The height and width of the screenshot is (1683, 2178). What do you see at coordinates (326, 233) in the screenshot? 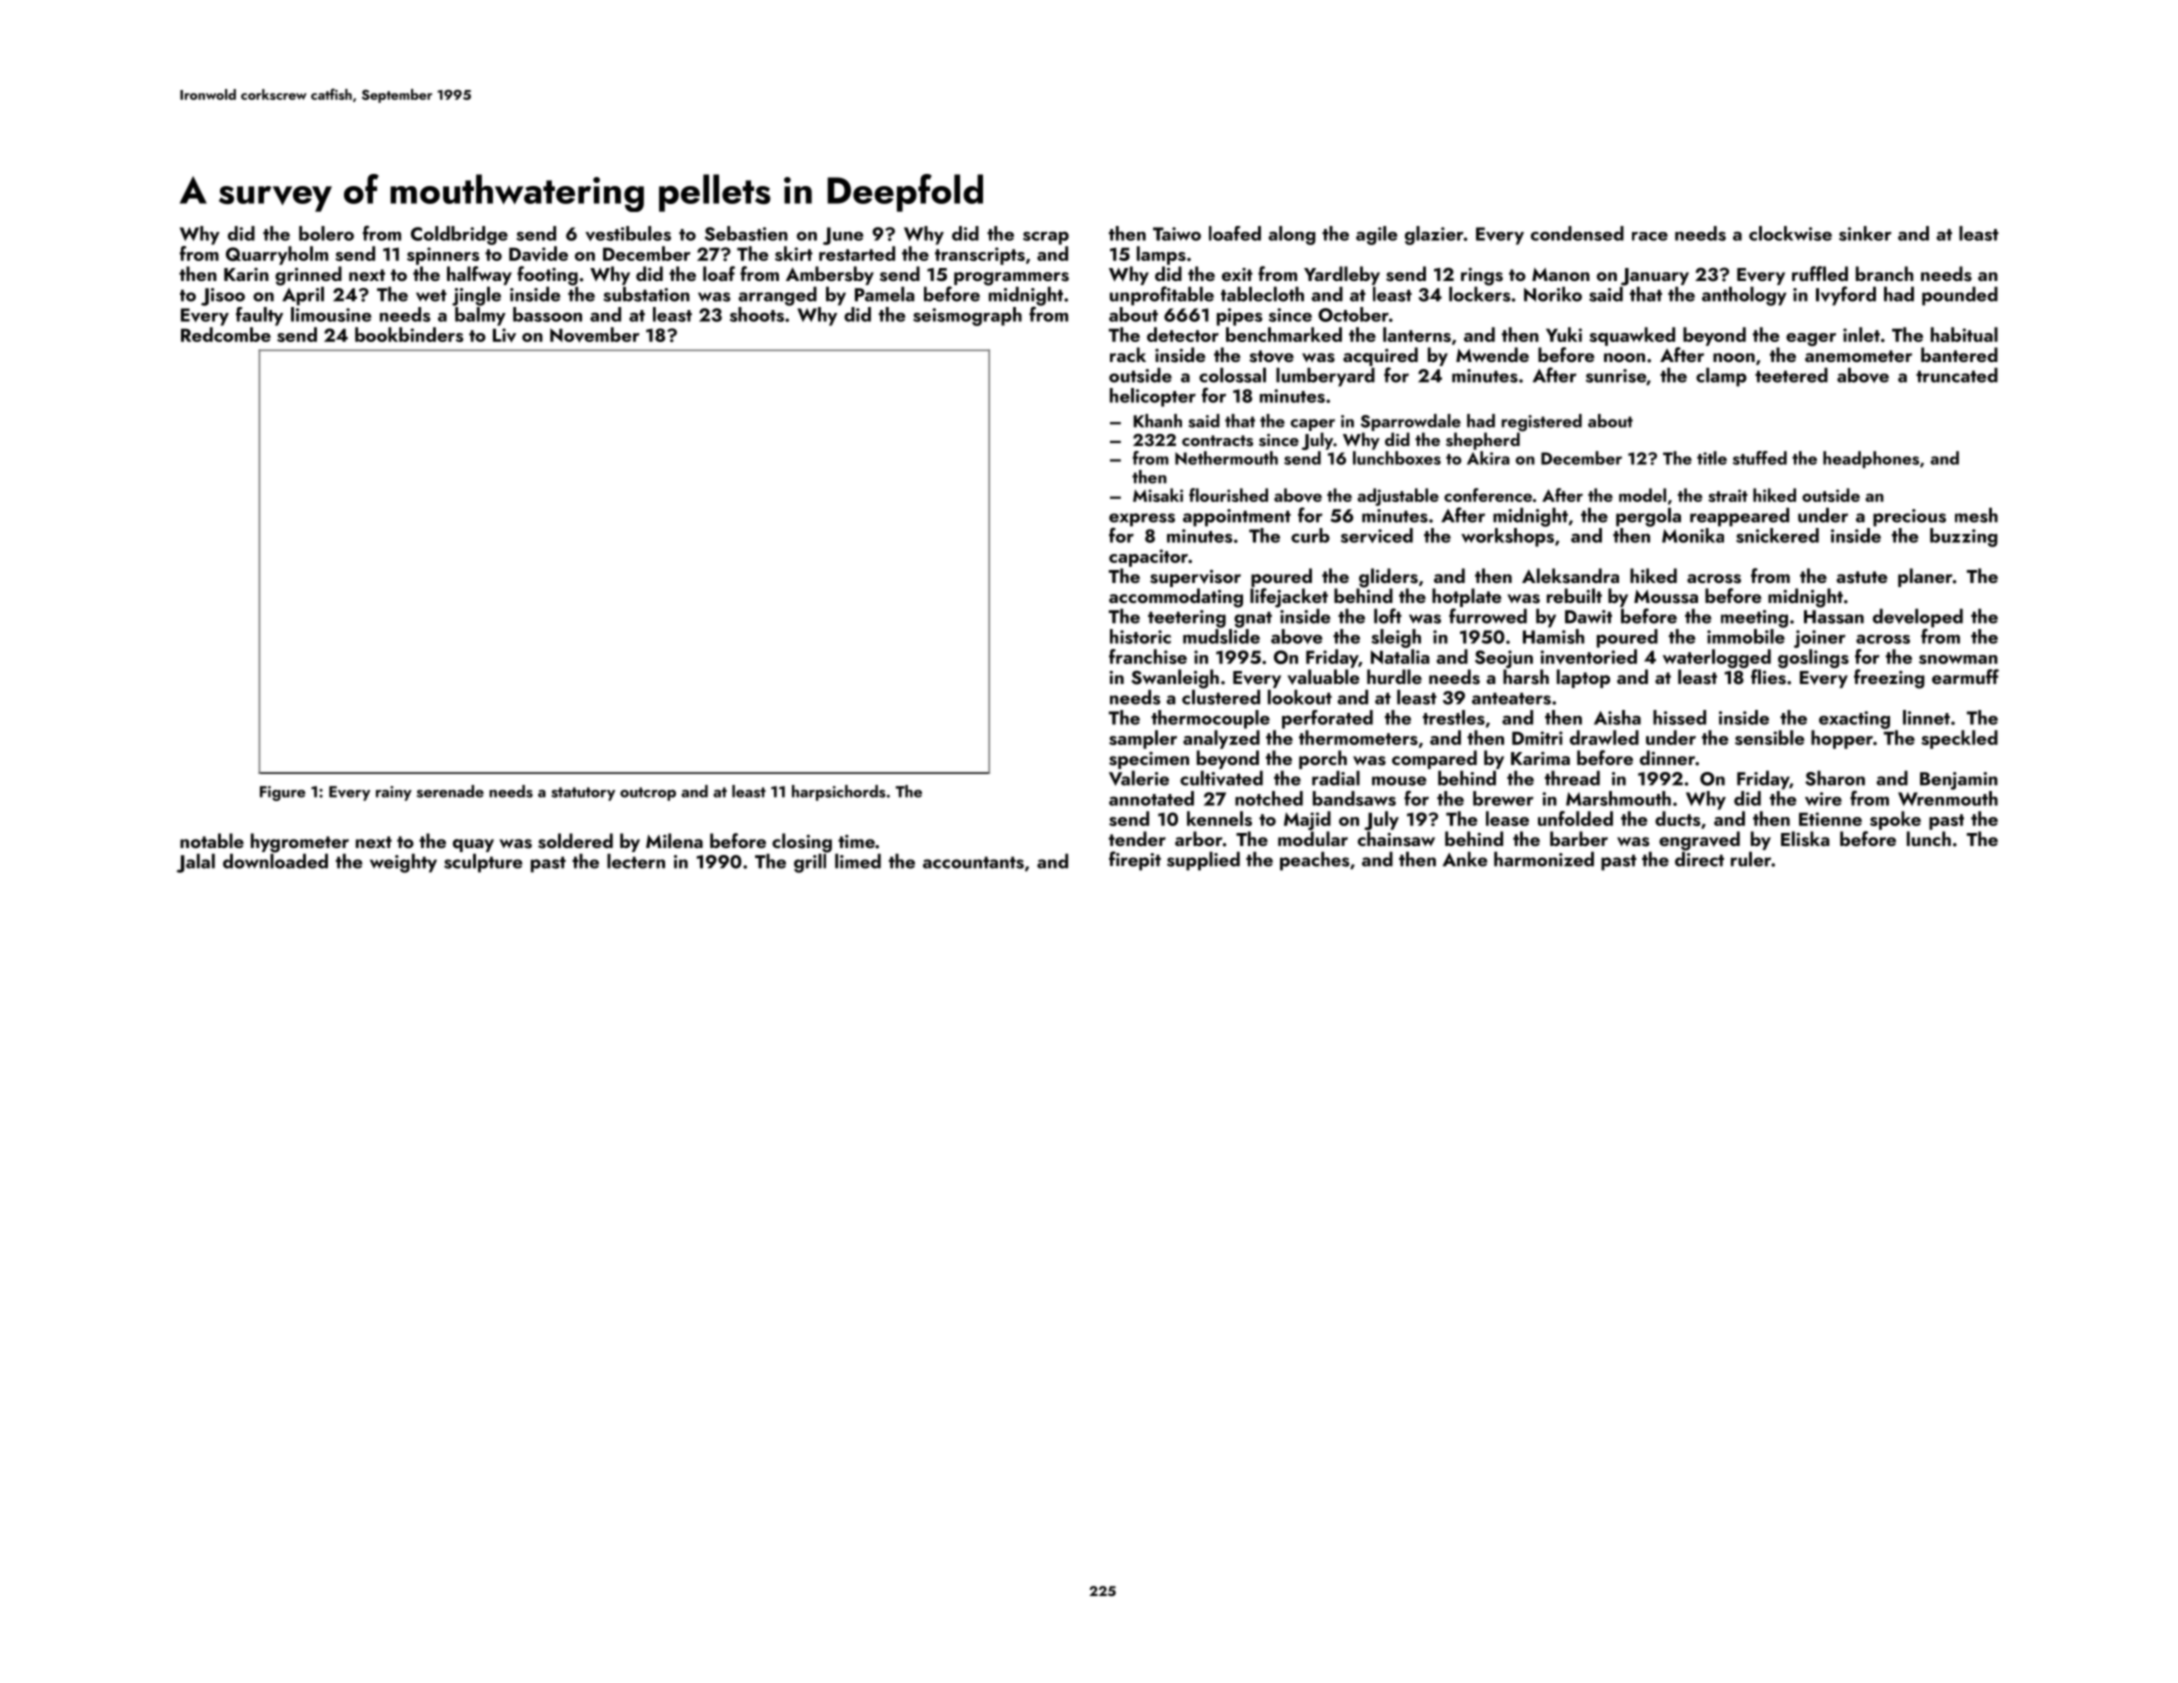
I see `bolero` at bounding box center [326, 233].
